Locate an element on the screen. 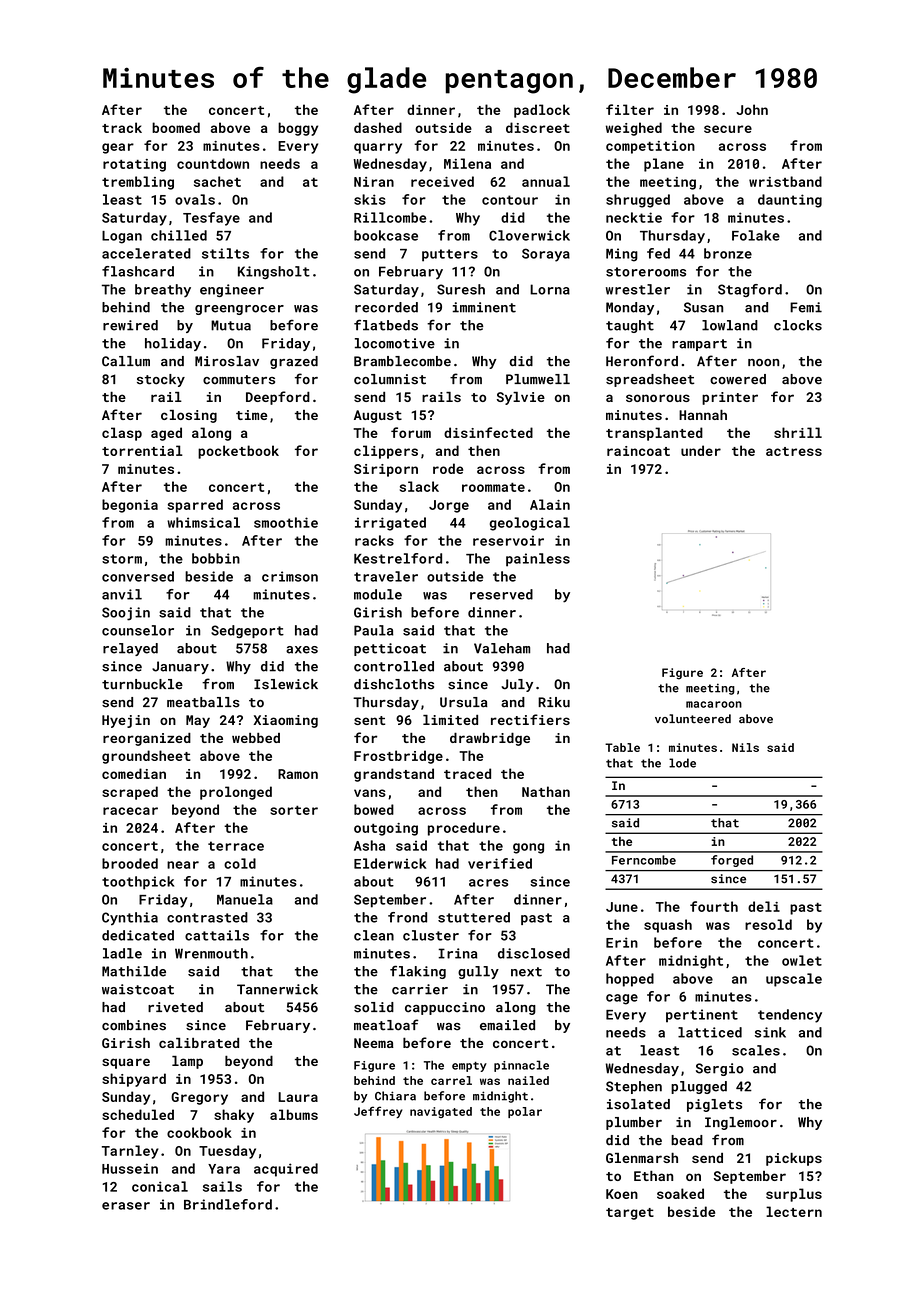 This screenshot has width=924, height=1308. whimsical is located at coordinates (203, 522).
